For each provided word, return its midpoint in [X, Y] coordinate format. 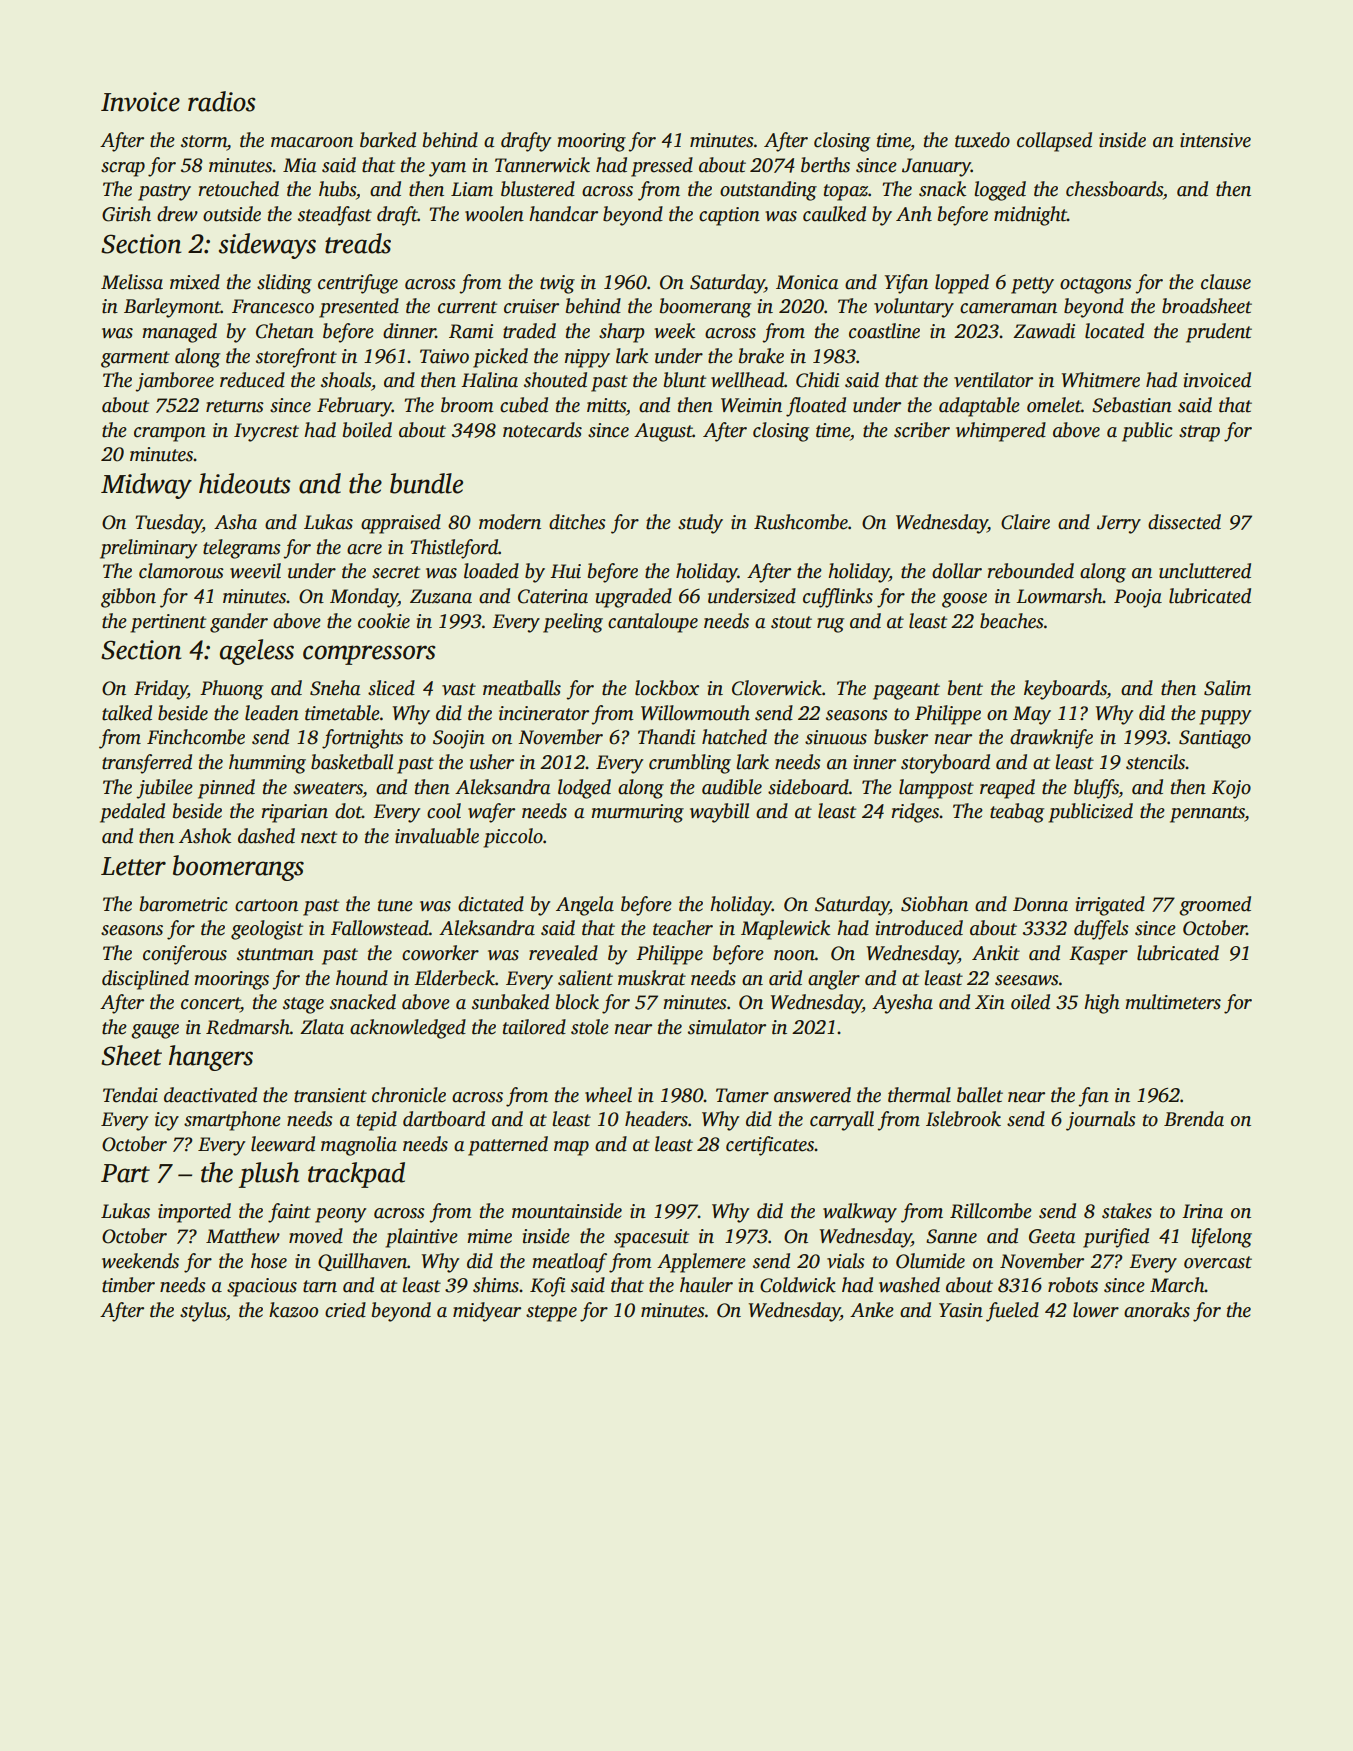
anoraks [1157, 1310]
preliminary [148, 549]
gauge [155, 1031]
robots [1073, 1285]
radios [222, 101]
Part [125, 1173]
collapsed [1054, 142]
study [700, 524]
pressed [662, 167]
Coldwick [798, 1285]
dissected [1184, 522]
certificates [770, 1146]
